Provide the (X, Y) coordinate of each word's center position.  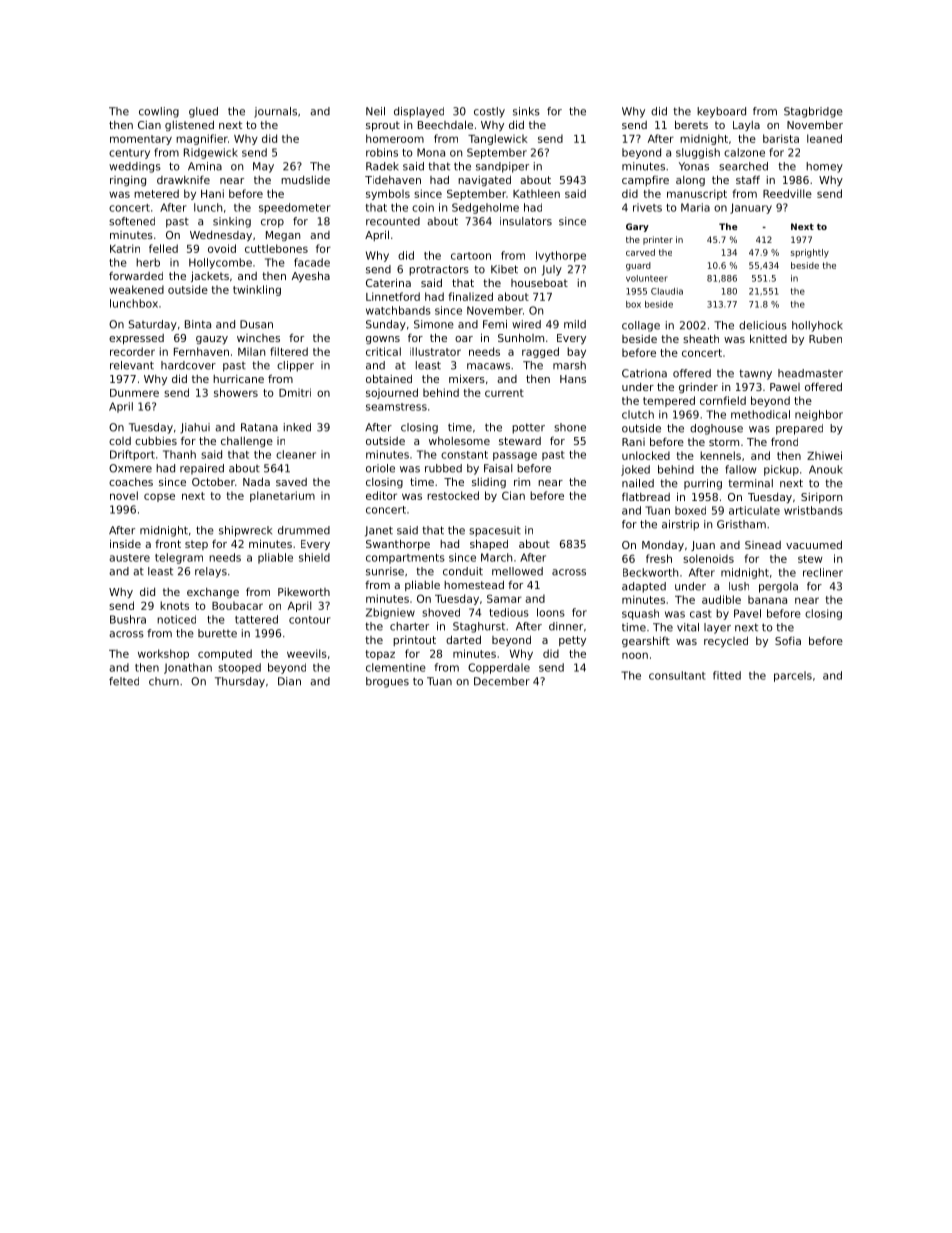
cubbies (156, 441)
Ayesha (311, 277)
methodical (760, 414)
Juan (703, 546)
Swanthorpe (398, 545)
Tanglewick (498, 139)
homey (824, 167)
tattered (256, 619)
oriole (380, 468)
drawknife (183, 179)
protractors (439, 270)
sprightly (810, 253)
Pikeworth (304, 592)
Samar (504, 598)
